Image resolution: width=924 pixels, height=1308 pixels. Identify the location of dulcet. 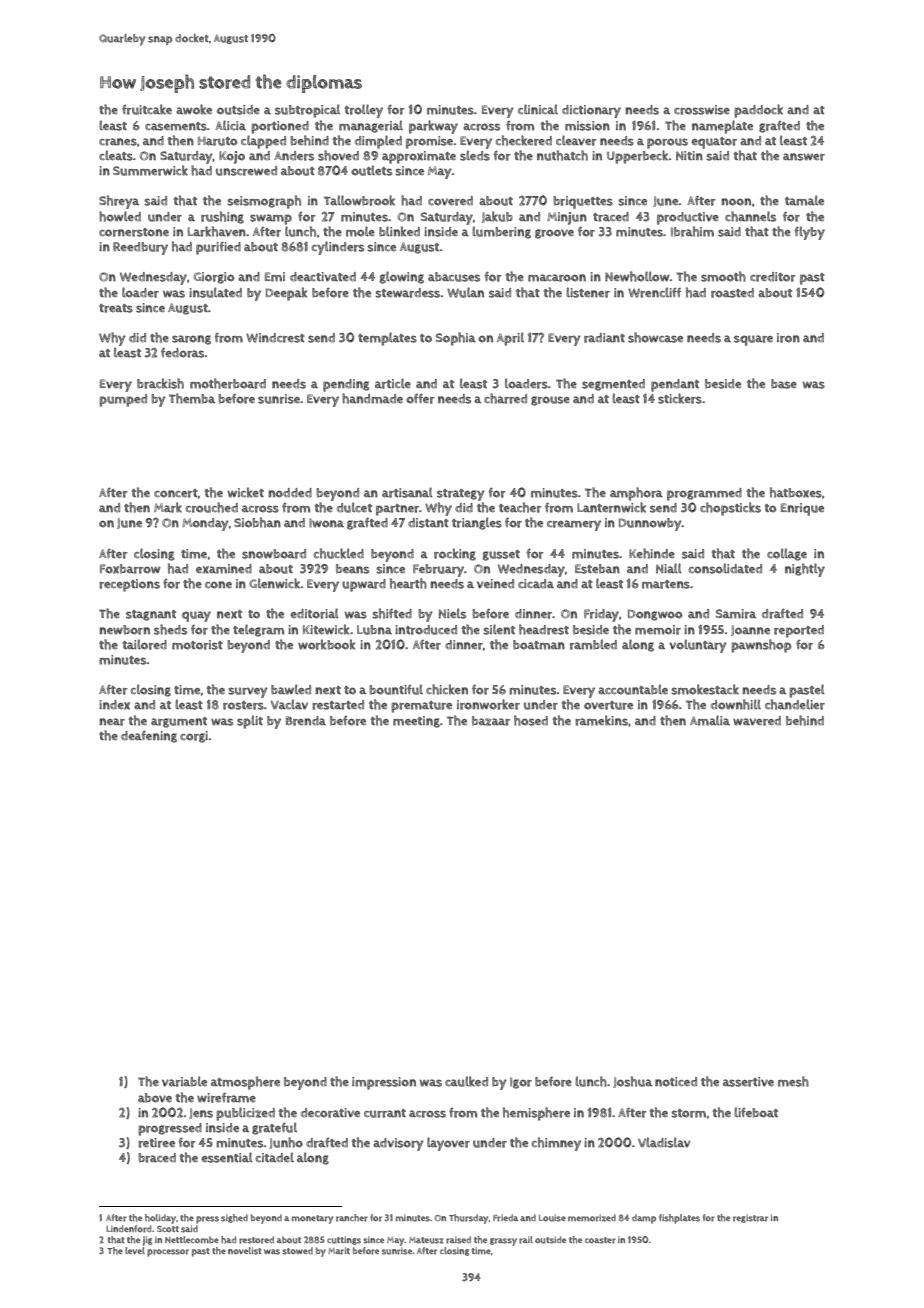
(354, 507).
